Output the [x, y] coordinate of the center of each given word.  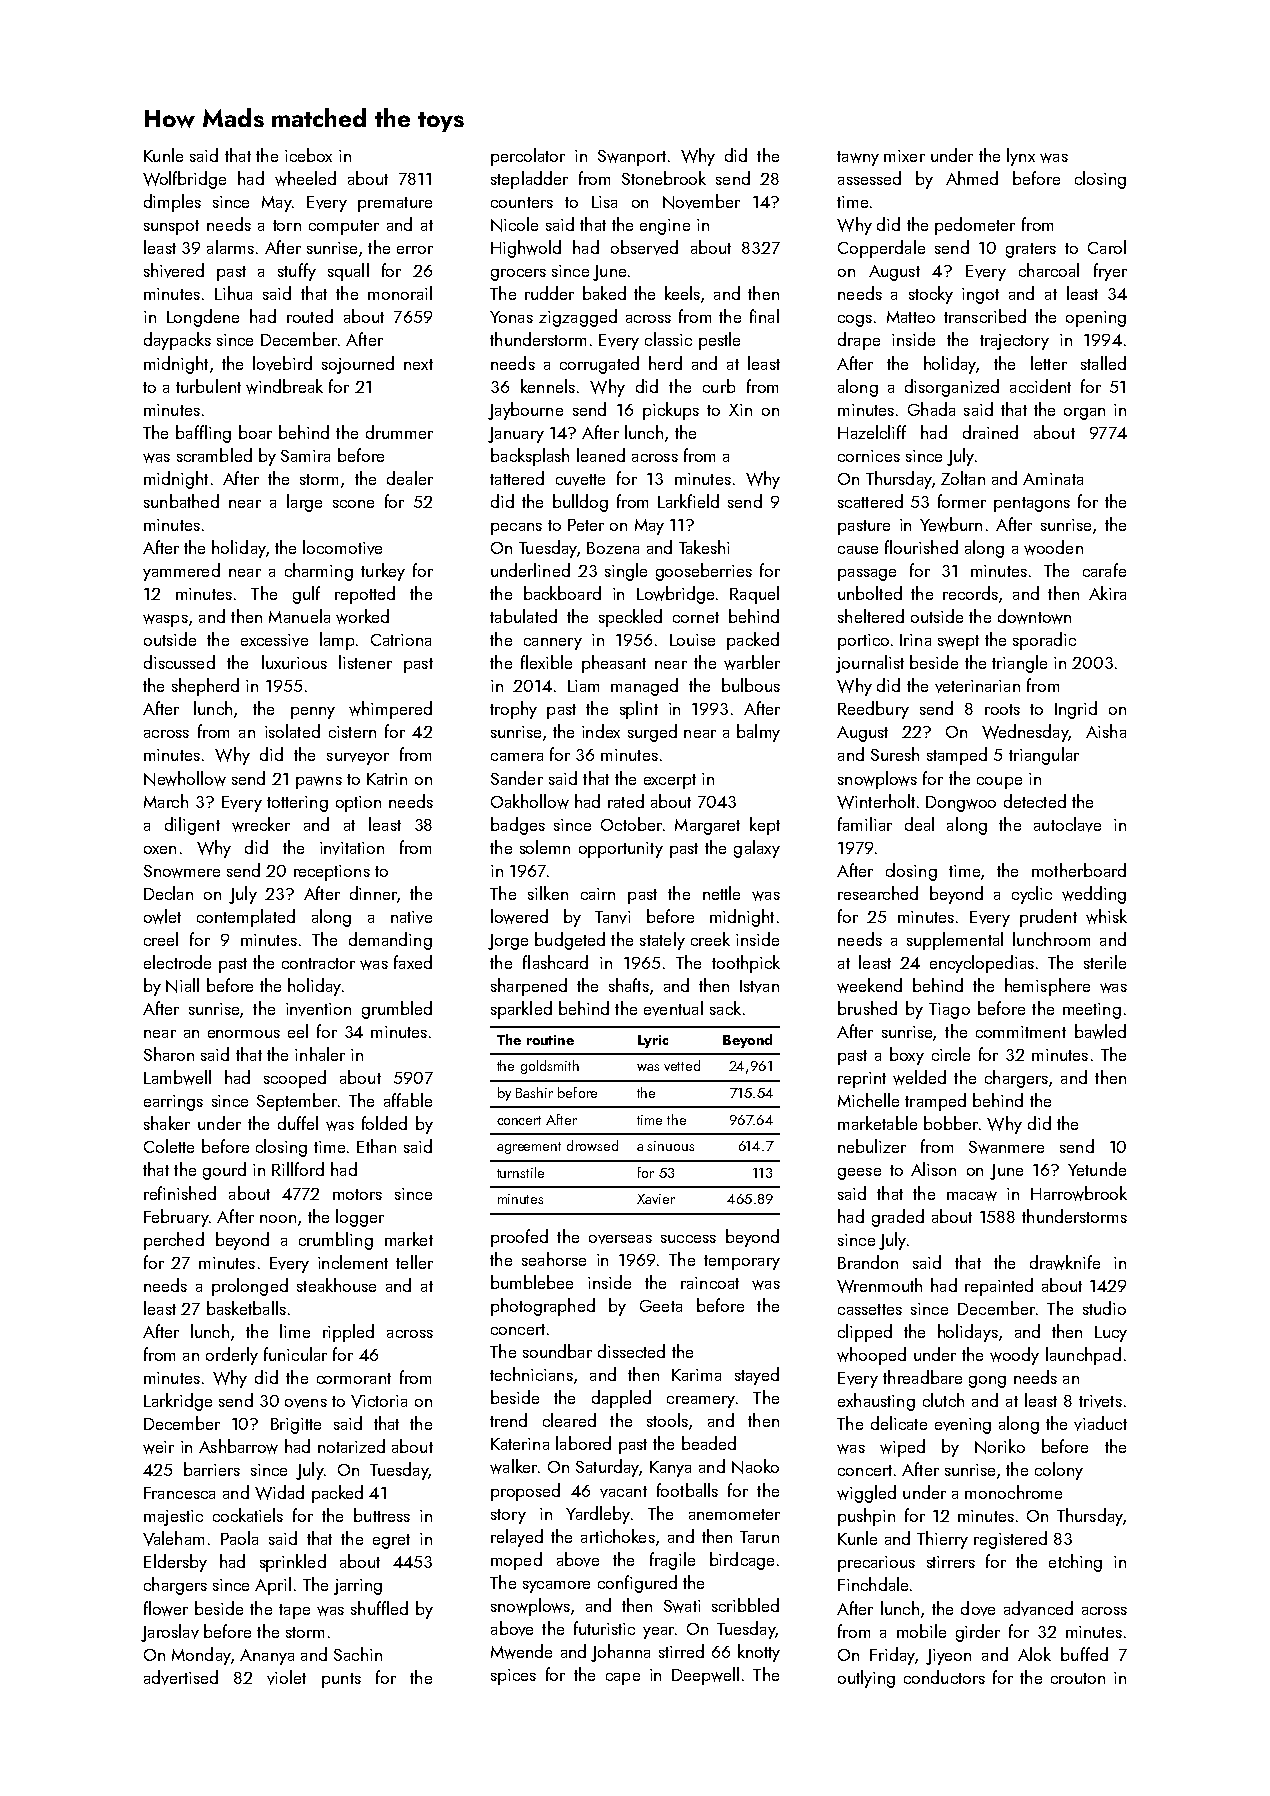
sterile [1105, 962]
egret [391, 1541]
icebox [308, 155]
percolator [528, 157]
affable [408, 1100]
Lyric [653, 1041]
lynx [1021, 157]
